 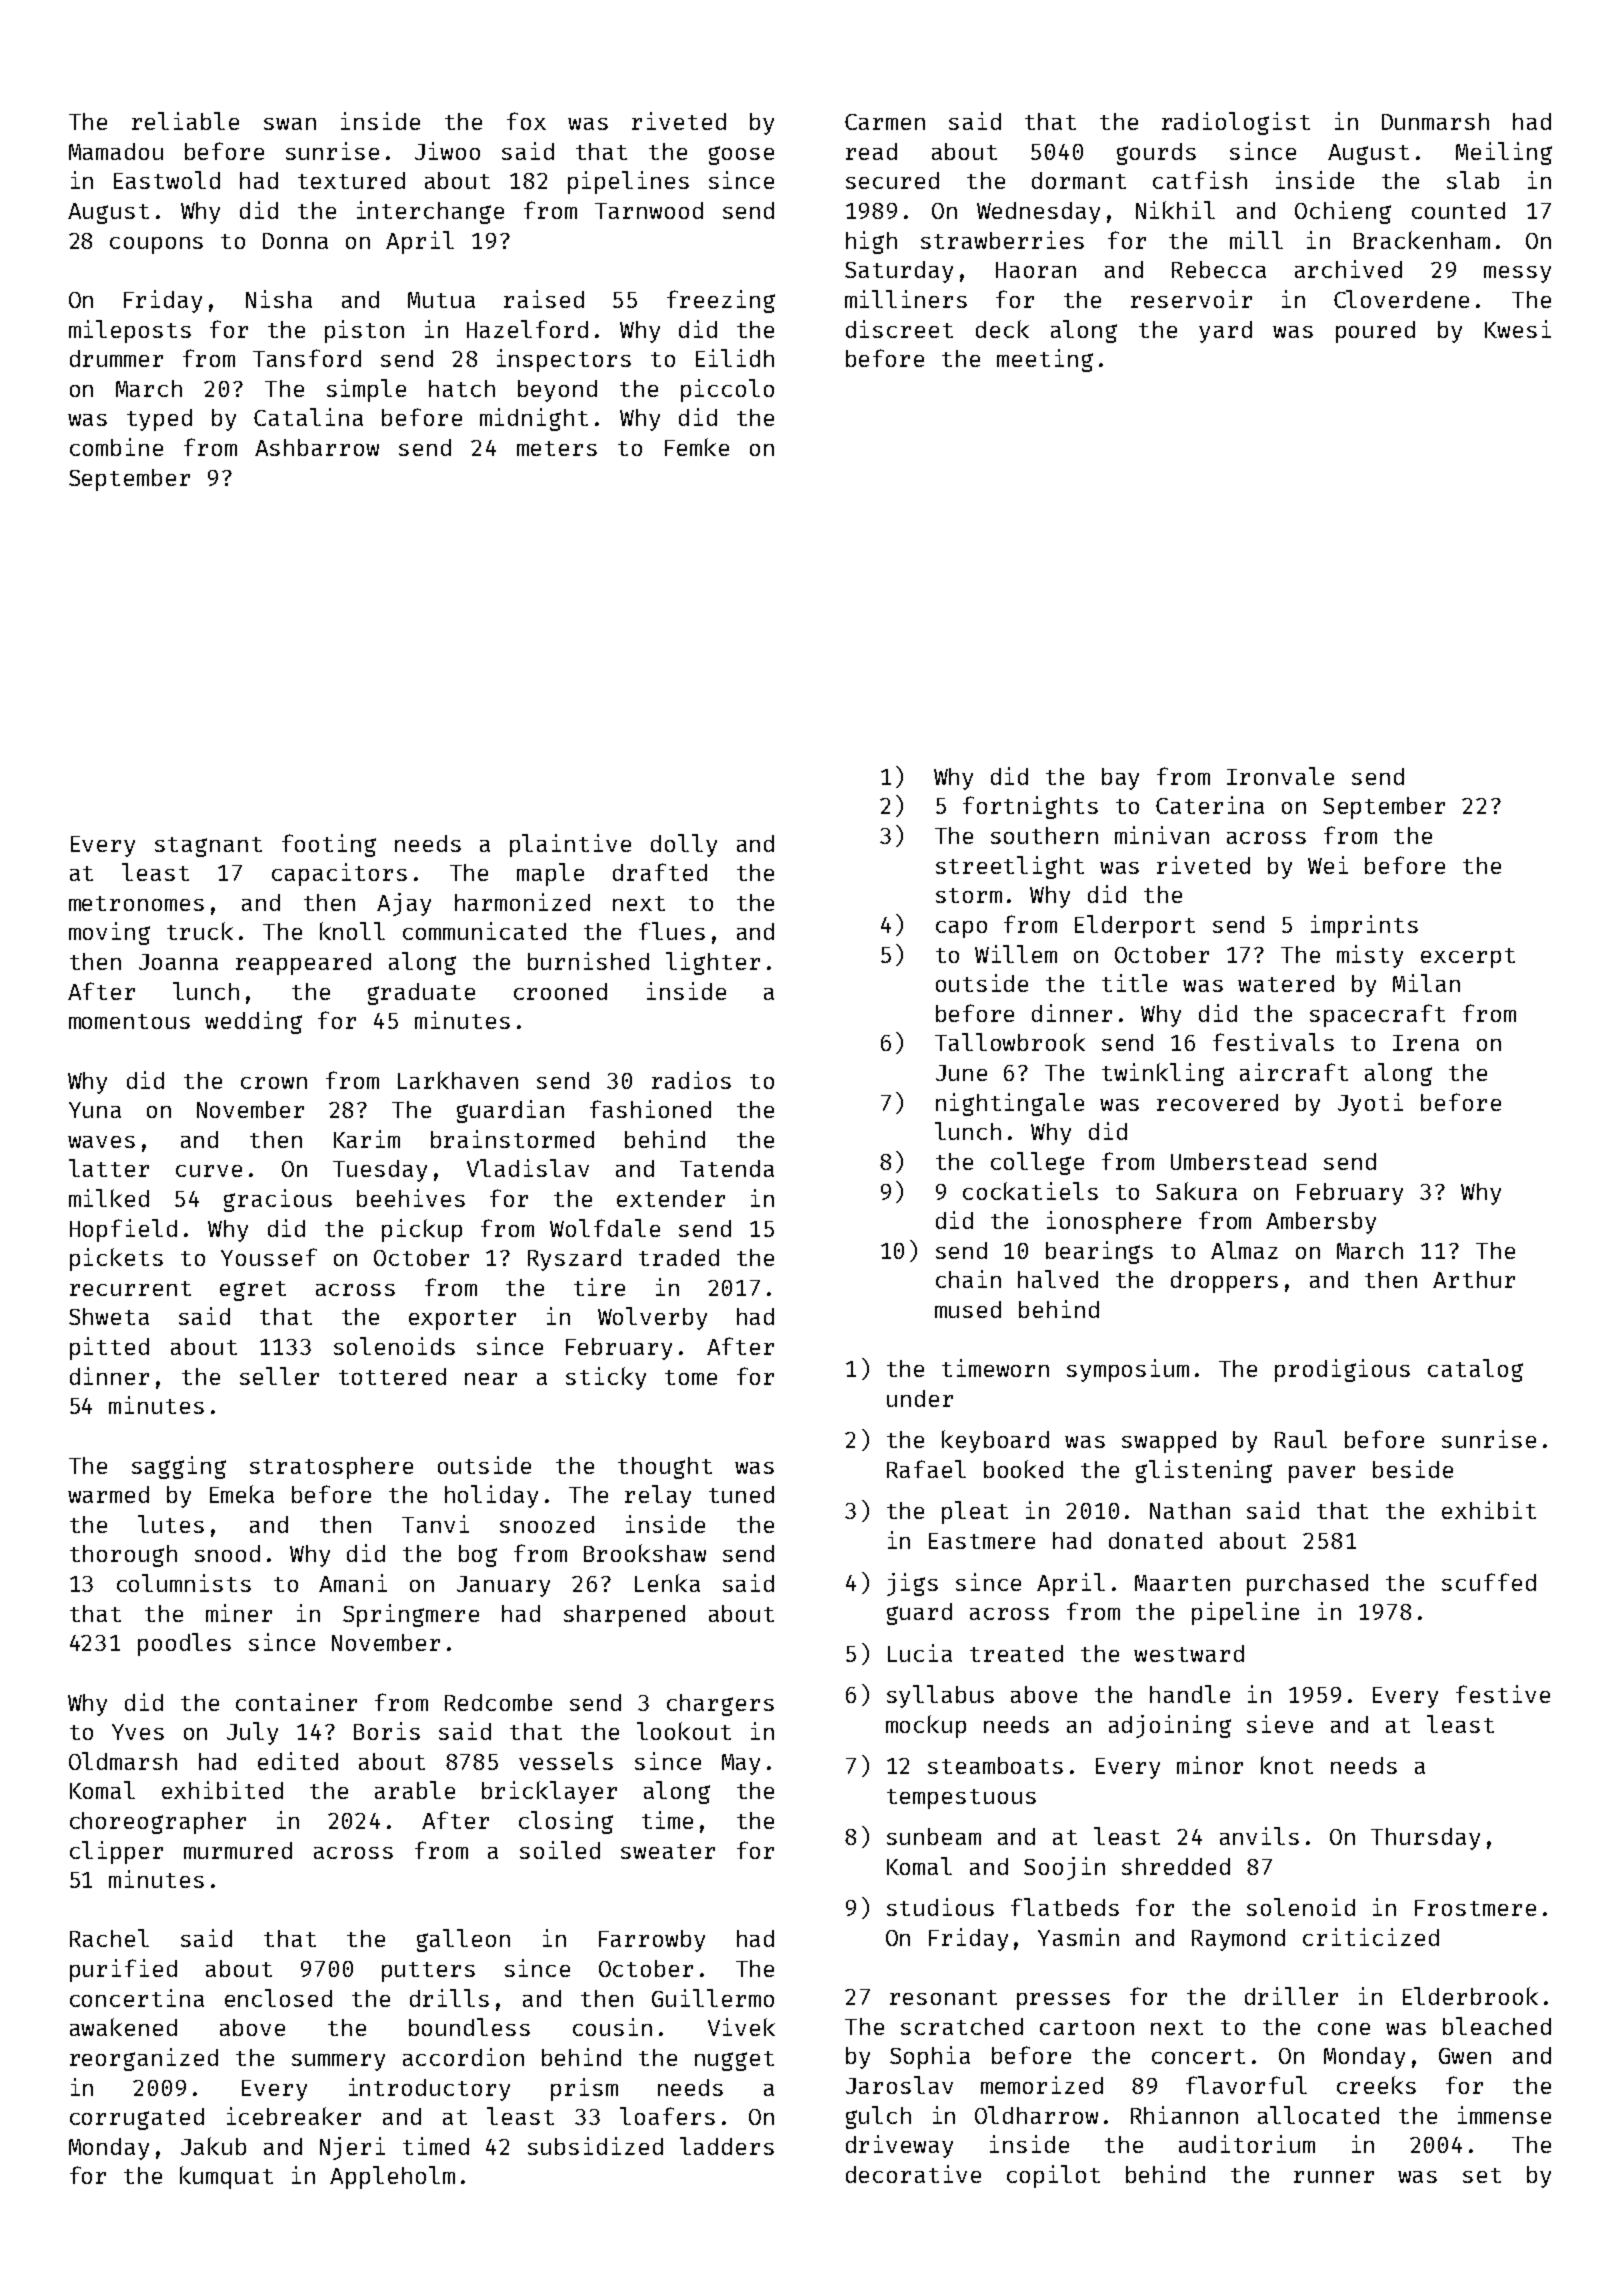 What do you see at coordinates (885, 122) in the screenshot?
I see `Carmen` at bounding box center [885, 122].
